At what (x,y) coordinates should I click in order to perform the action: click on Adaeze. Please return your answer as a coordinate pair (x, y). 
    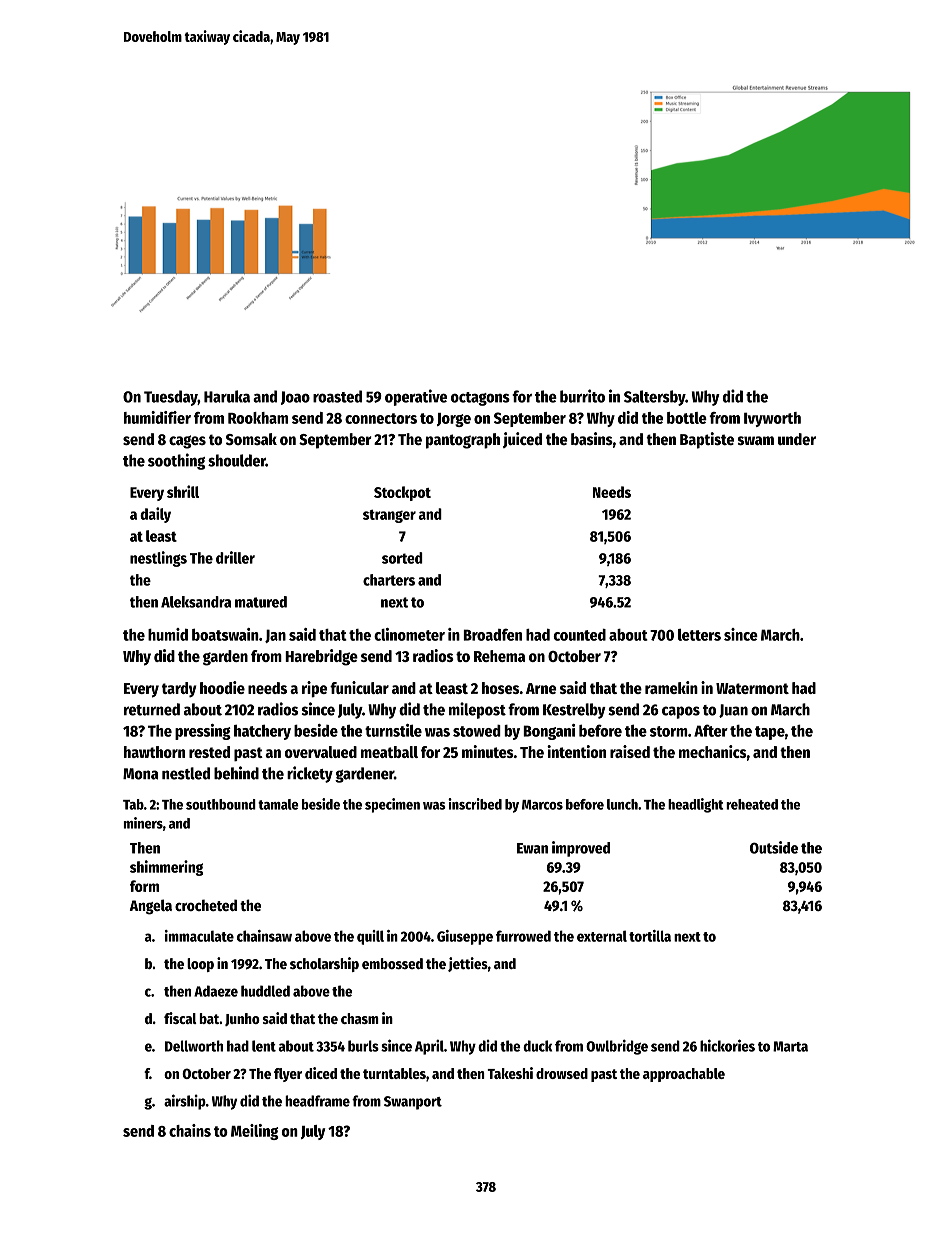
    Looking at the image, I should click on (216, 991).
